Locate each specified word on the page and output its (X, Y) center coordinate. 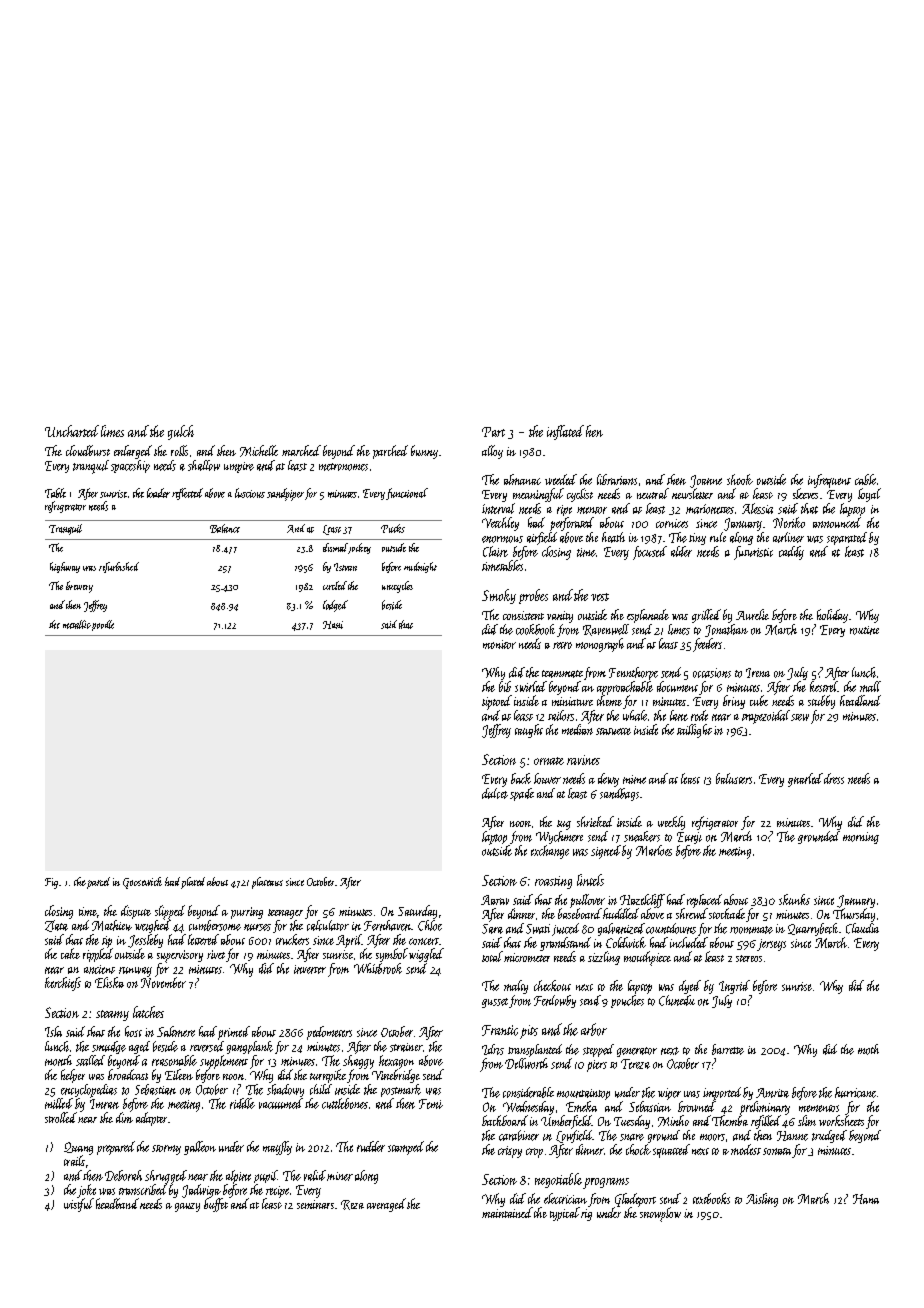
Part (493, 432)
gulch (181, 432)
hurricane (855, 1092)
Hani (333, 625)
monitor (499, 644)
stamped (406, 1148)
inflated (565, 432)
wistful (79, 1205)
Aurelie (752, 614)
